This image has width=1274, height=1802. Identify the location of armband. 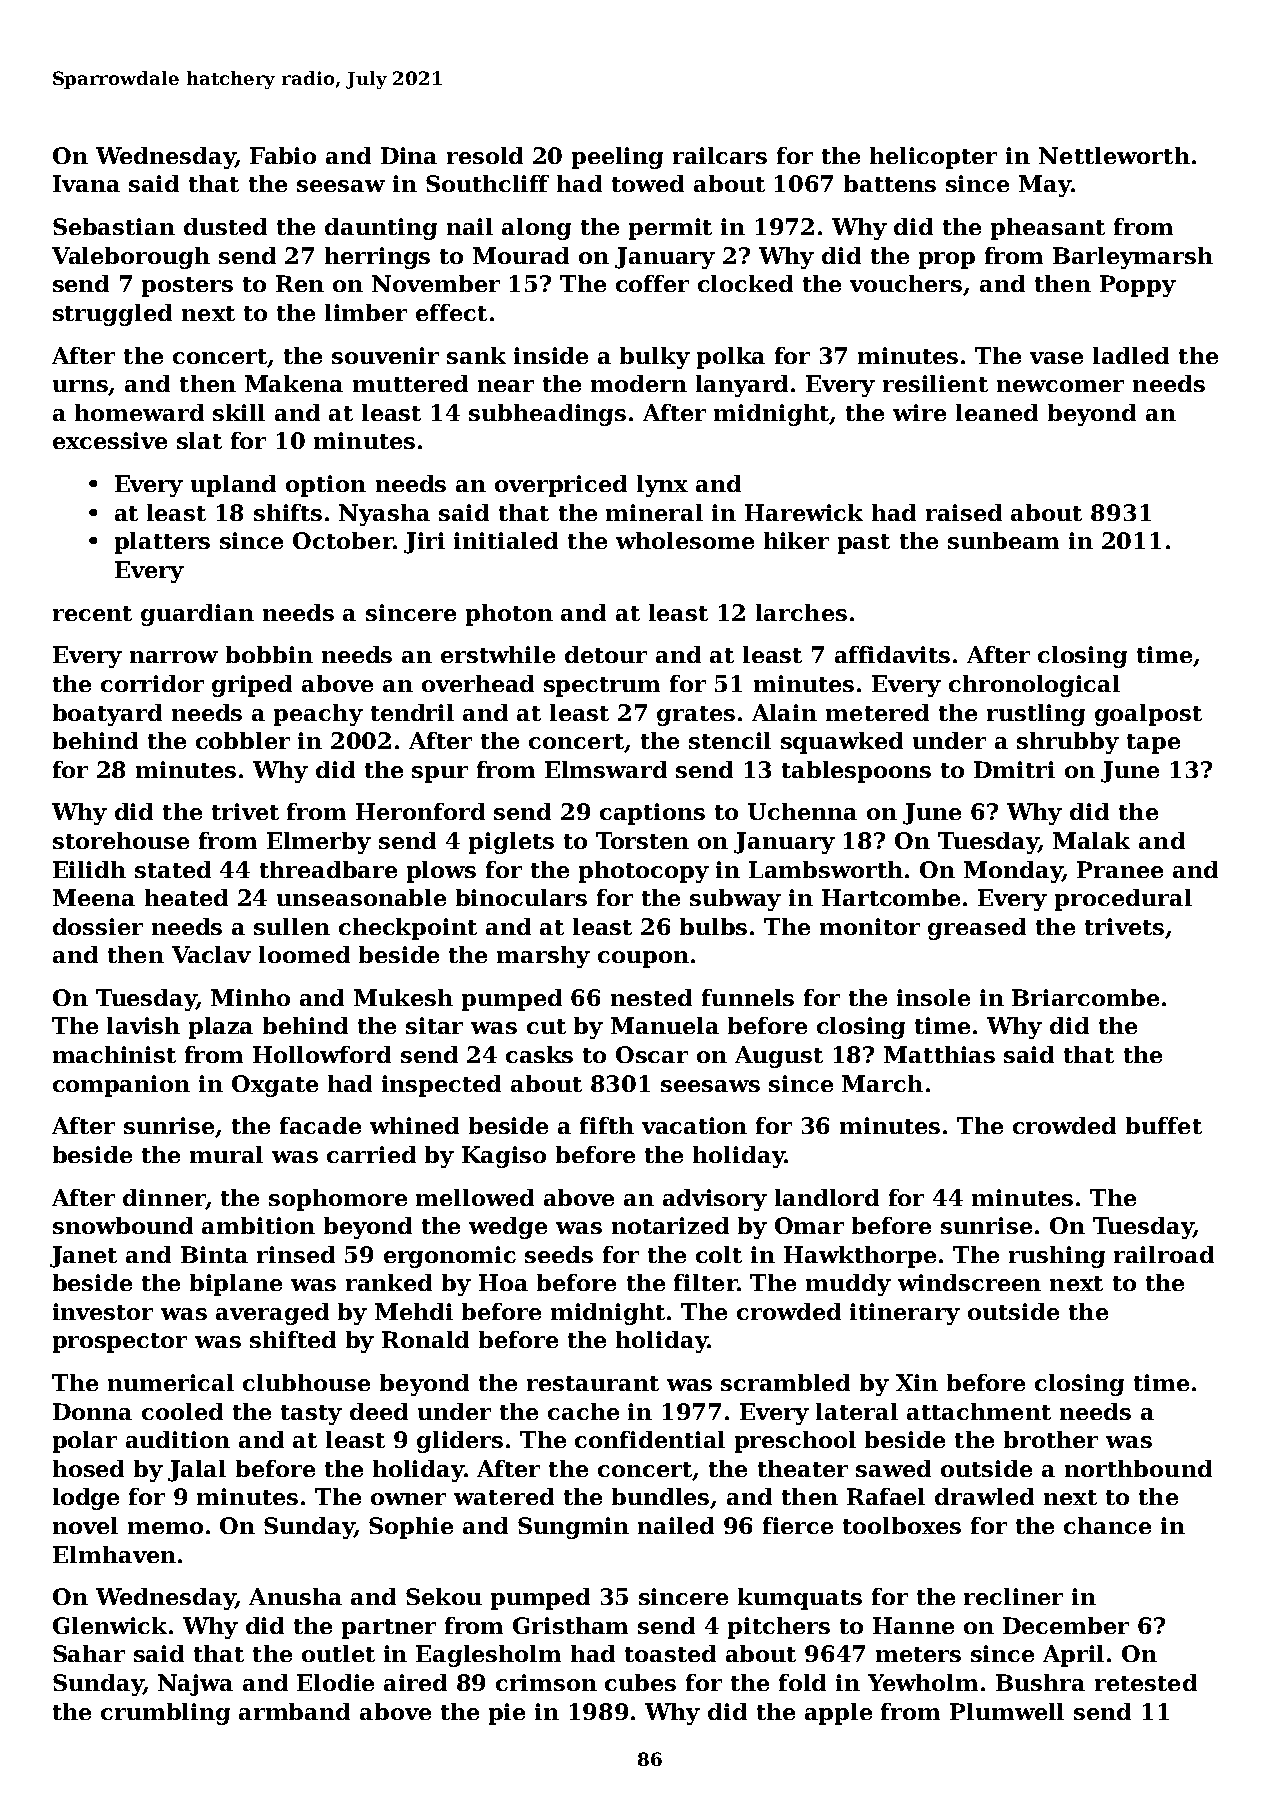
(294, 1711).
